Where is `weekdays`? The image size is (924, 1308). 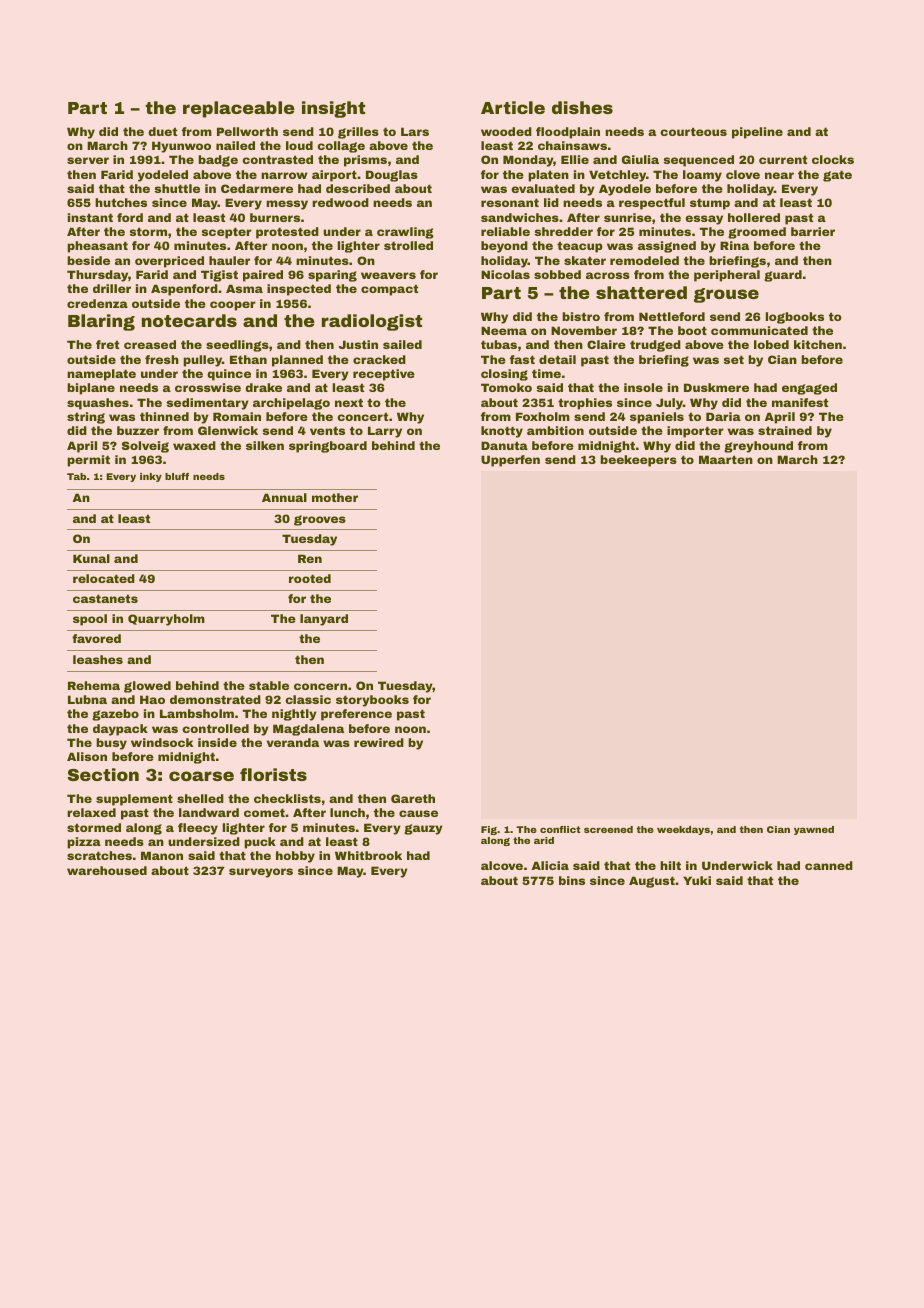
weekdays is located at coordinates (683, 830).
